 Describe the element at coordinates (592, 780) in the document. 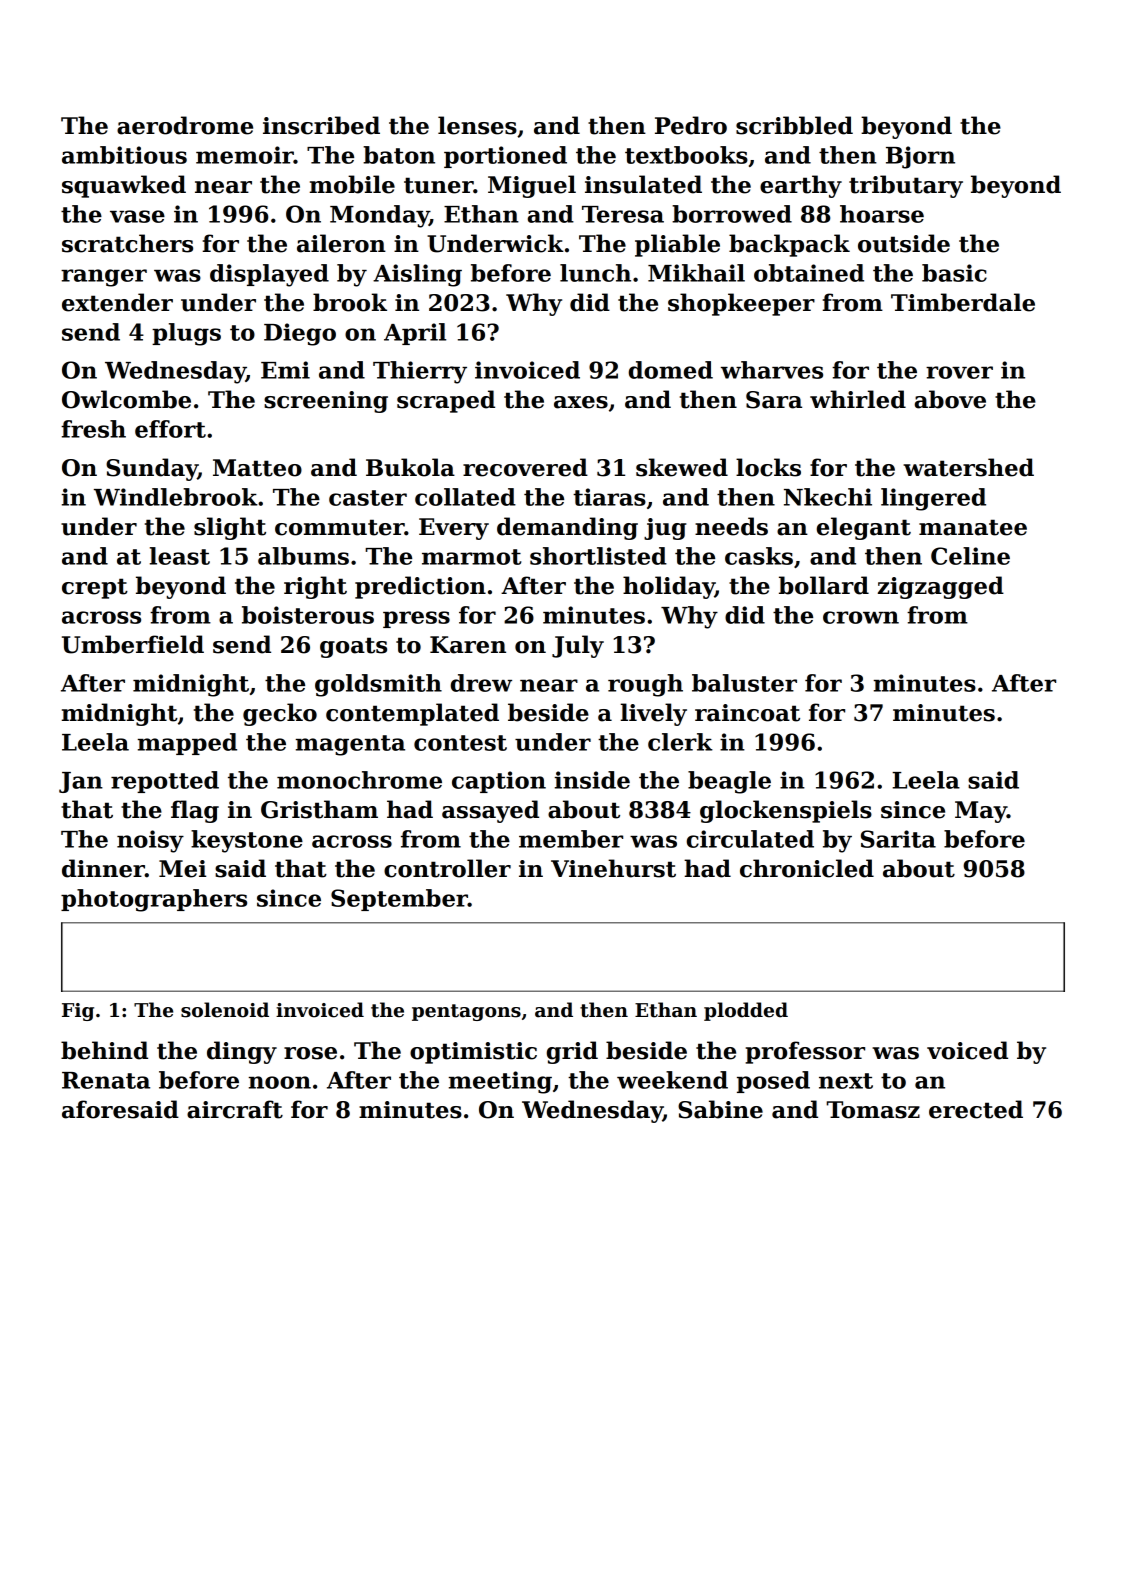

I see `inside` at that location.
